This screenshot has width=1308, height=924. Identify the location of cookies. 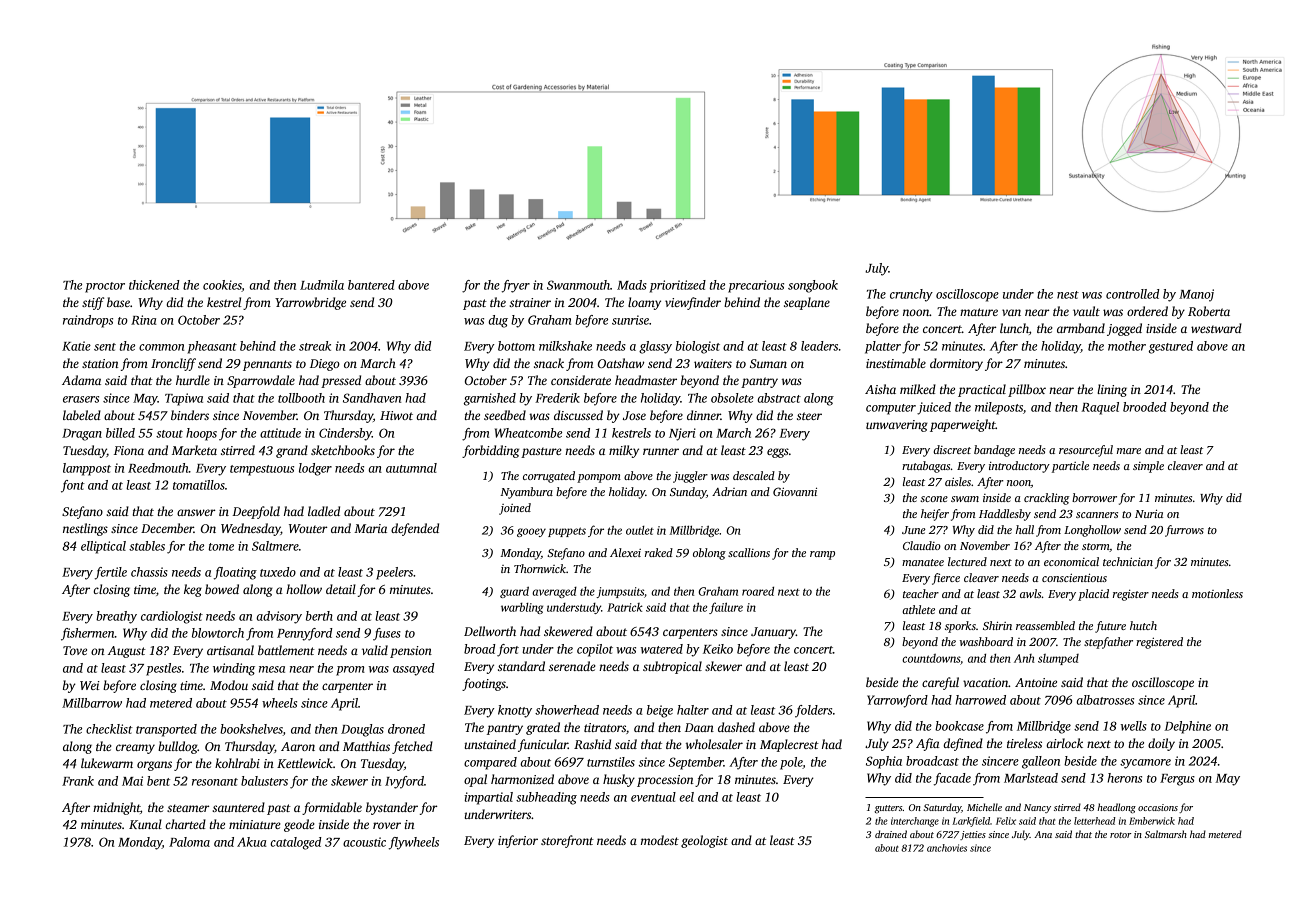
(222, 286).
